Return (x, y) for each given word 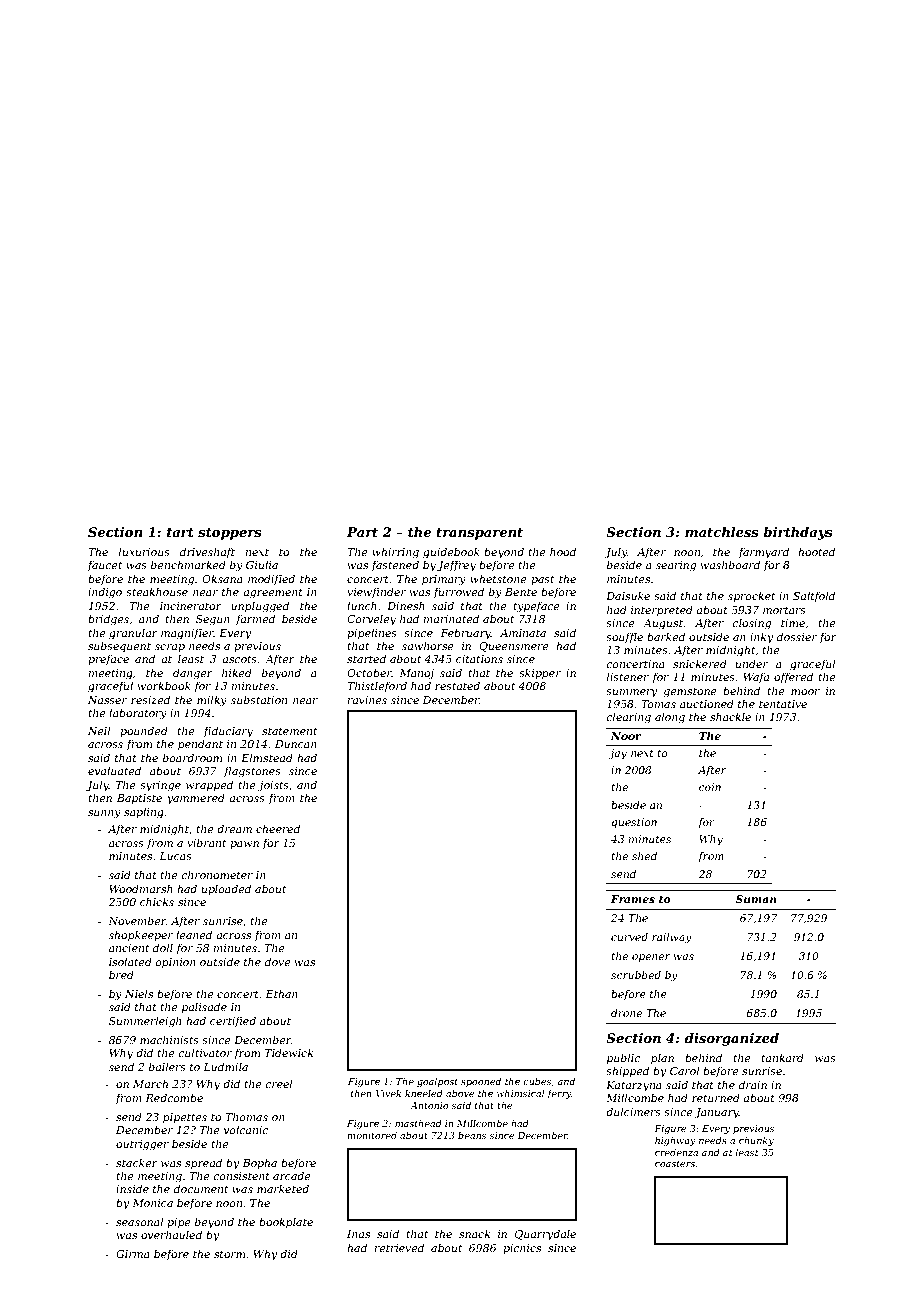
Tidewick (289, 1052)
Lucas (175, 856)
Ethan (281, 993)
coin (710, 787)
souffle (624, 637)
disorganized (731, 1039)
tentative (783, 704)
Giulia (262, 564)
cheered (278, 828)
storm (229, 1254)
